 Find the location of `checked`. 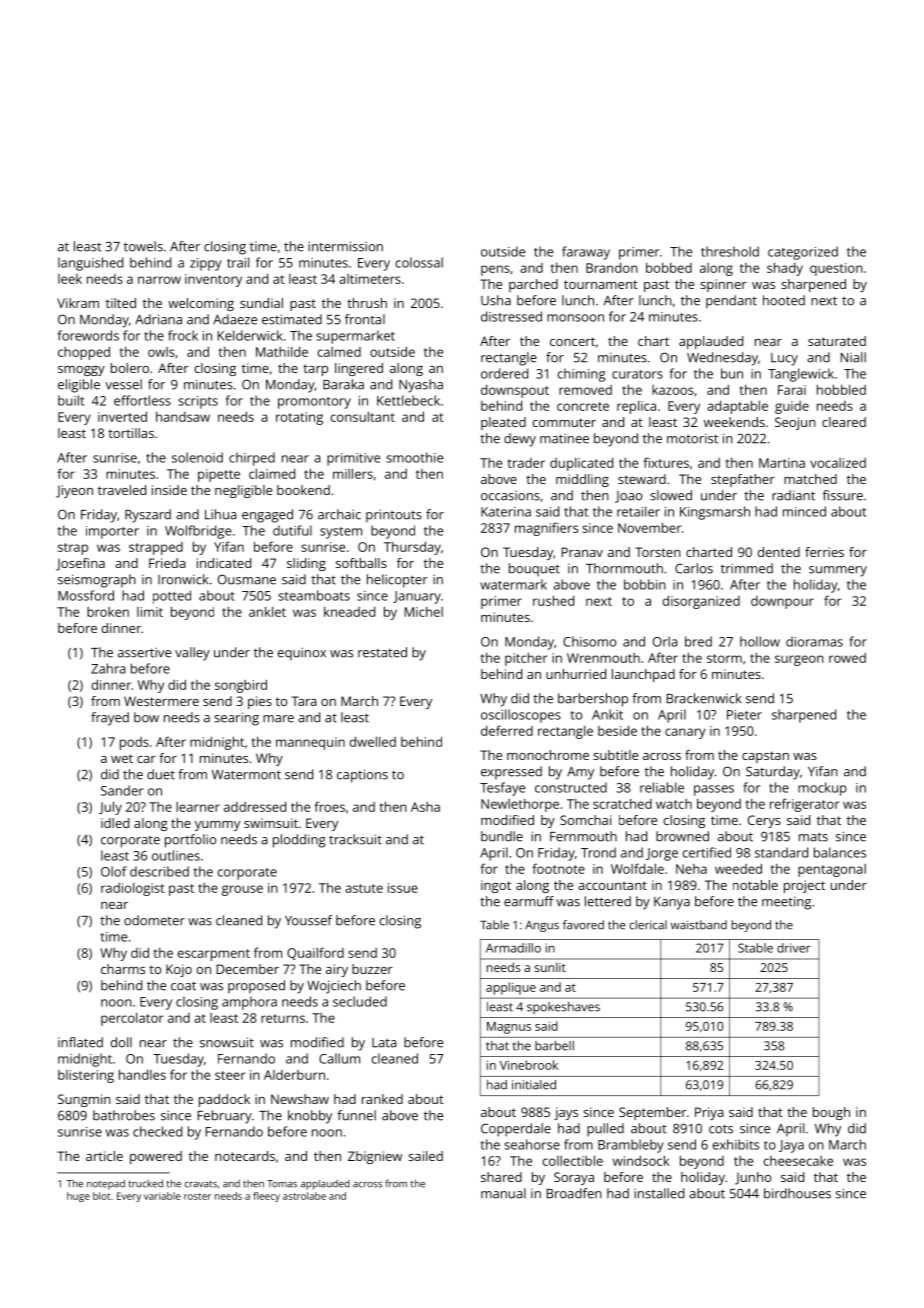

checked is located at coordinates (157, 1131).
